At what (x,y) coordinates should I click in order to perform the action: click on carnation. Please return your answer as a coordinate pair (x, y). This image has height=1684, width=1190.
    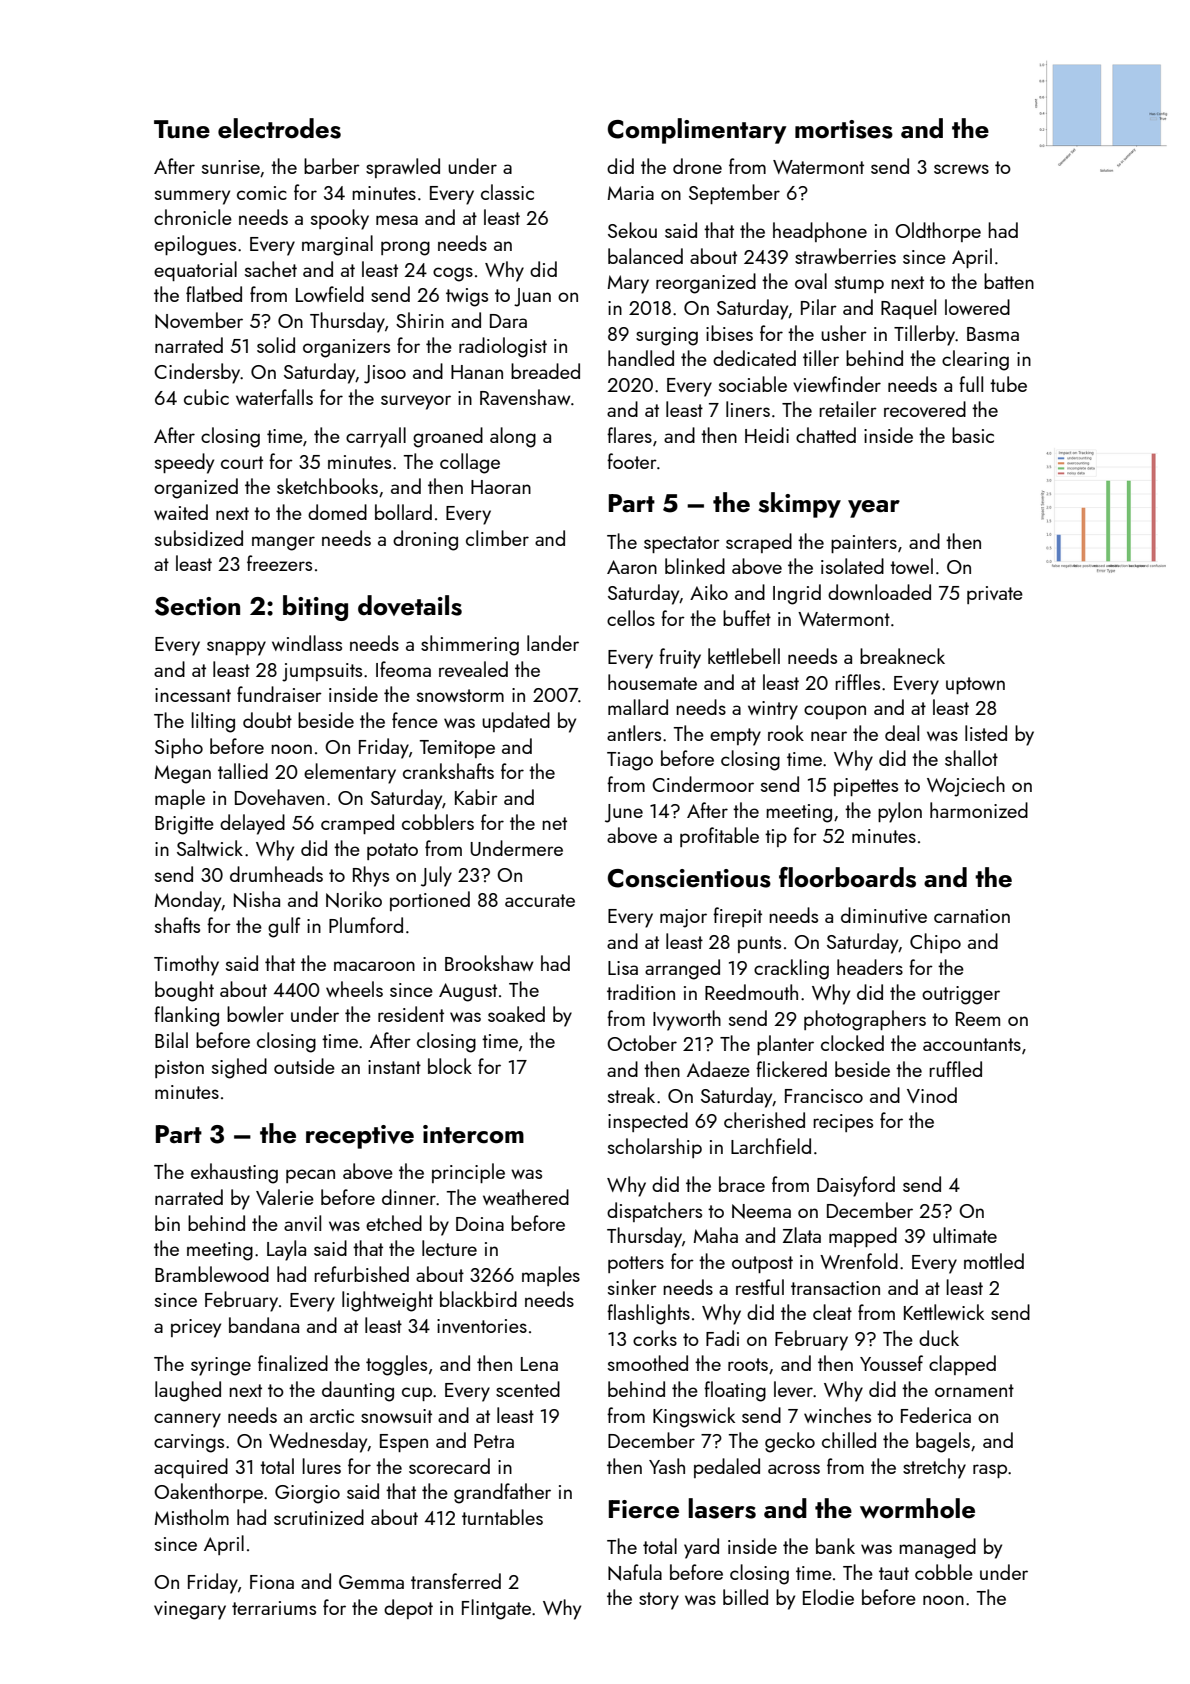
    Looking at the image, I should click on (972, 916).
